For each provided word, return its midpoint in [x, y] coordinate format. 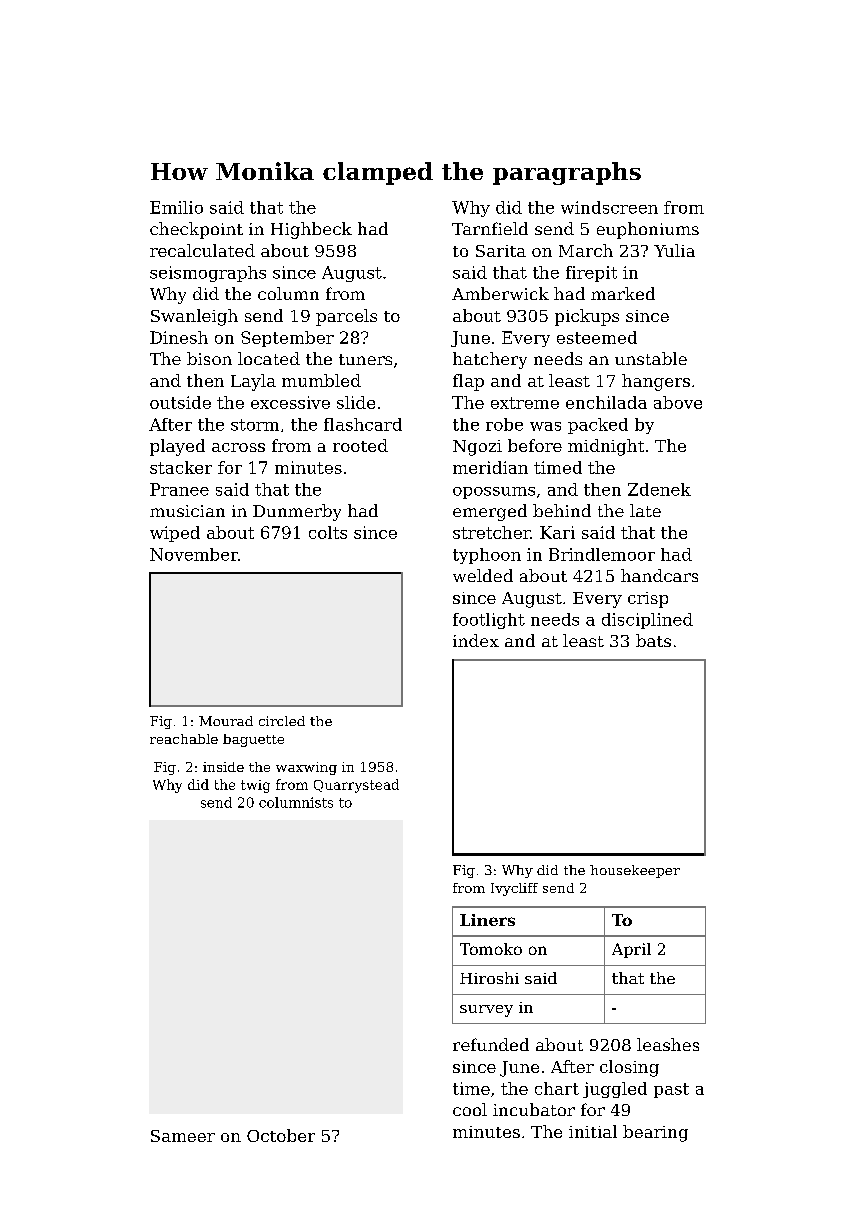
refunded [491, 1044]
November [194, 554]
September [287, 339]
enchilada [606, 402]
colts [328, 532]
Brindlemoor [602, 554]
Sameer [183, 1136]
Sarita [501, 251]
